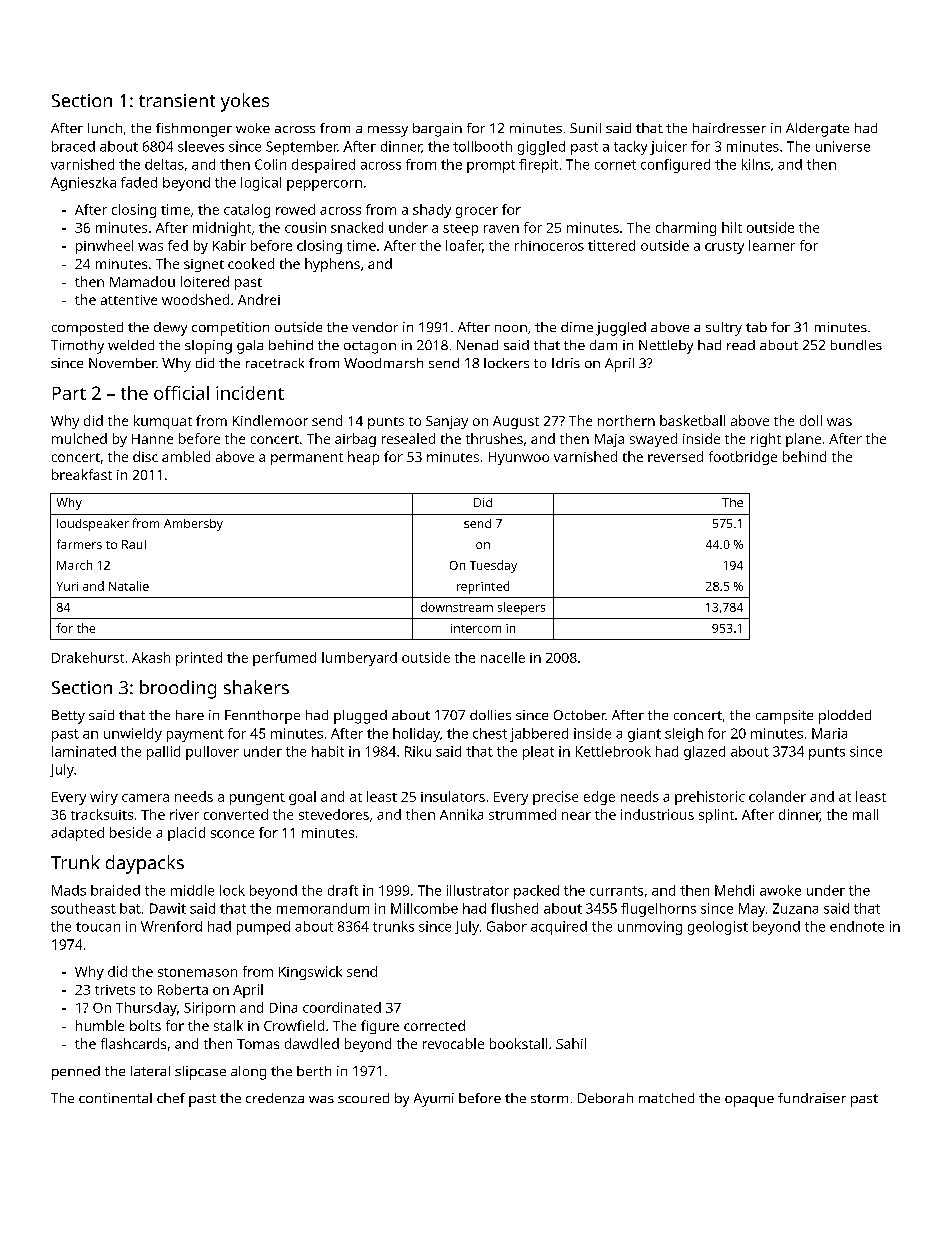  Describe the element at coordinates (375, 327) in the screenshot. I see `vendor` at that location.
